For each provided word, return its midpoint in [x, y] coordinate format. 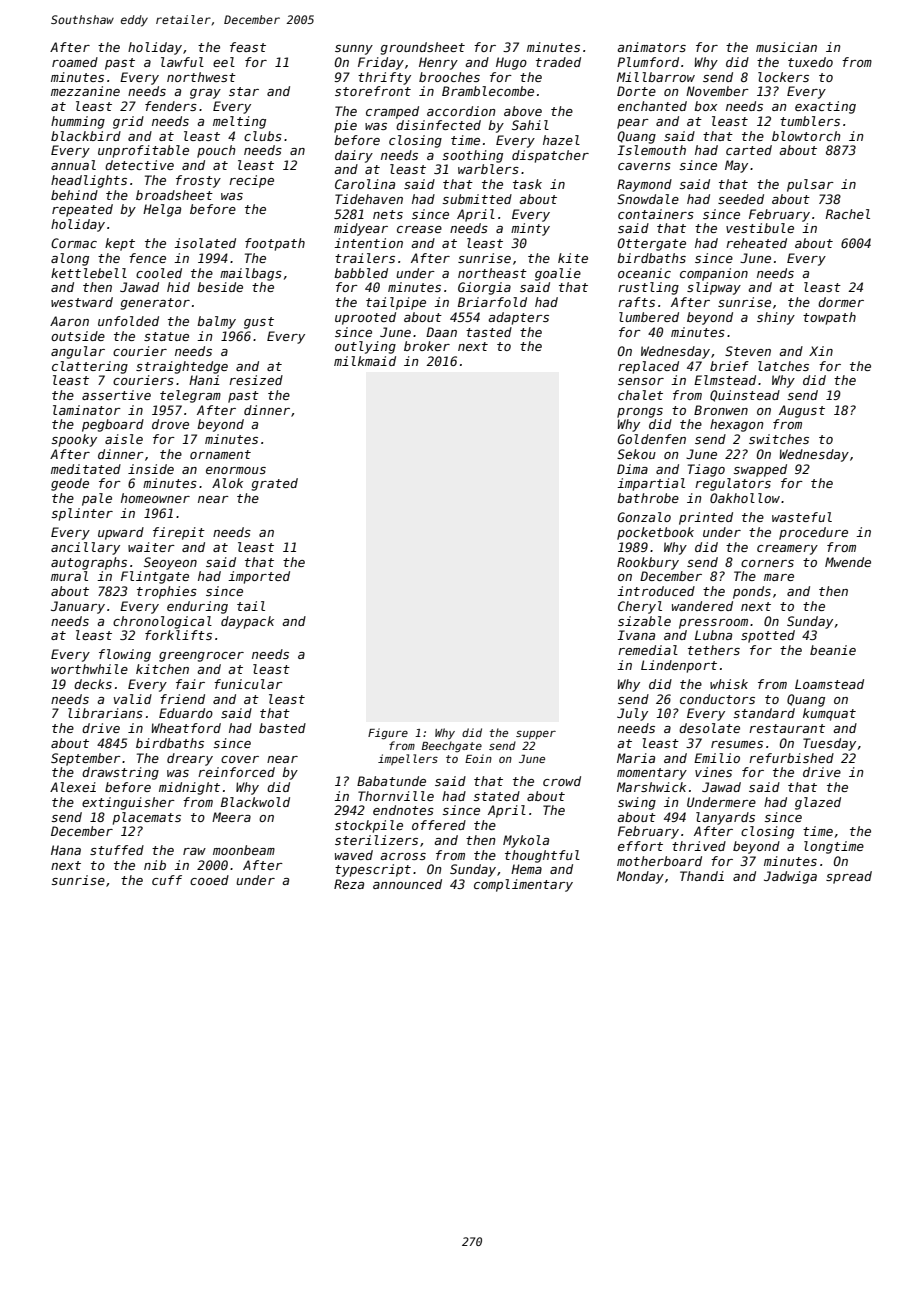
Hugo [511, 63]
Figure [388, 734]
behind [74, 195]
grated [275, 484]
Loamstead [829, 684]
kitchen [162, 669]
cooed [209, 880]
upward [121, 533]
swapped [760, 470]
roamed [75, 62]
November [717, 91]
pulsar [810, 185]
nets [388, 214]
